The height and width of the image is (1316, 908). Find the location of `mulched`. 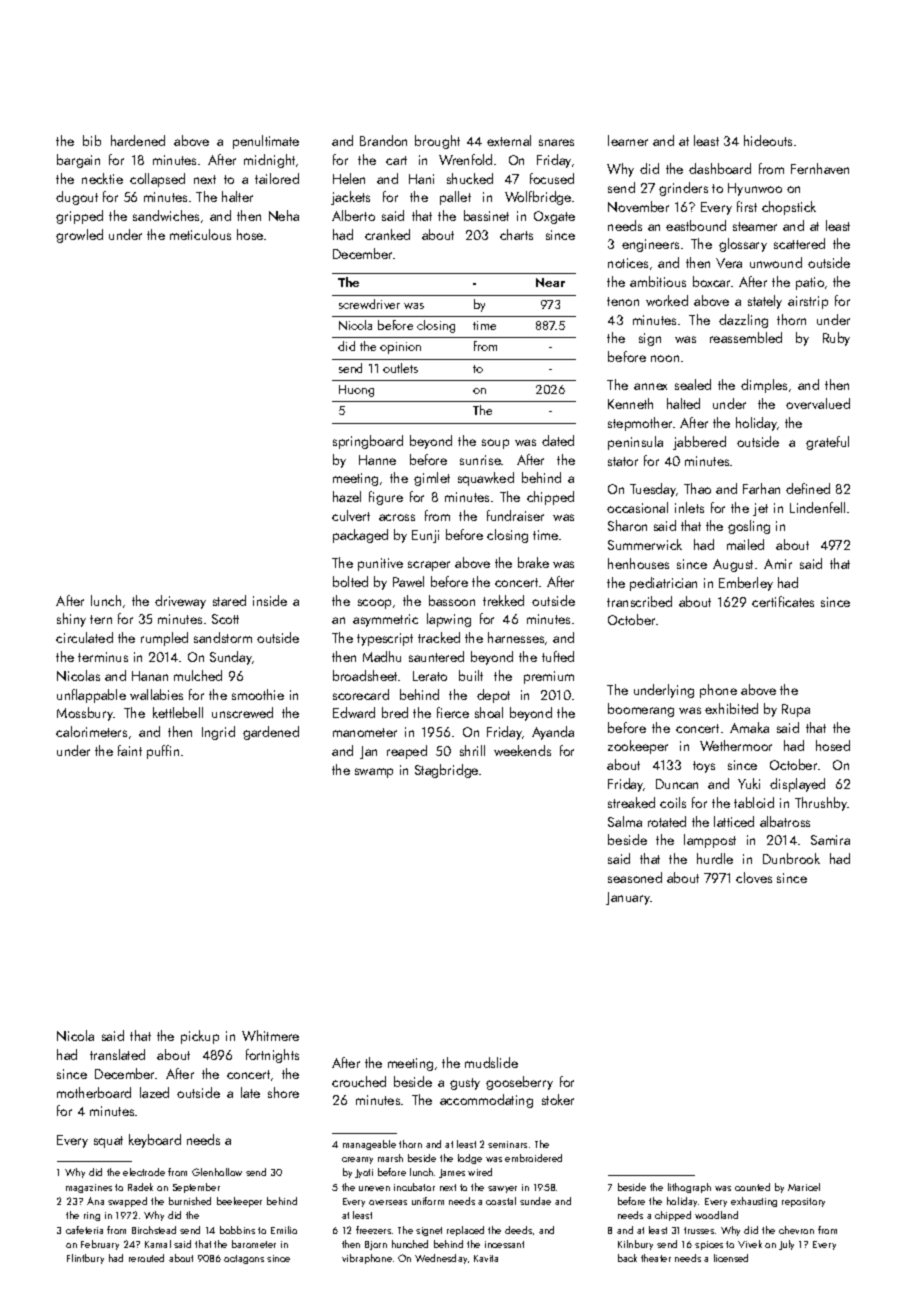

mulched is located at coordinates (198, 675).
